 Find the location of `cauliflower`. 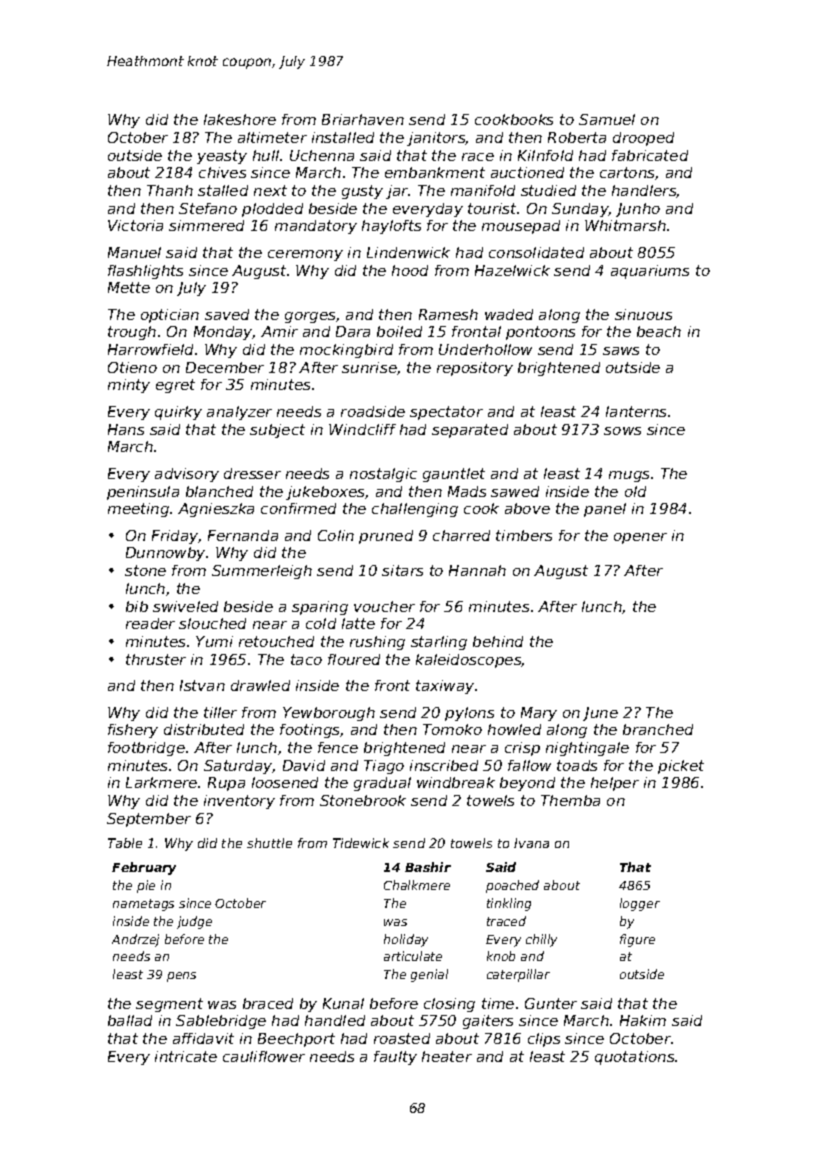

cauliflower is located at coordinates (264, 1056).
